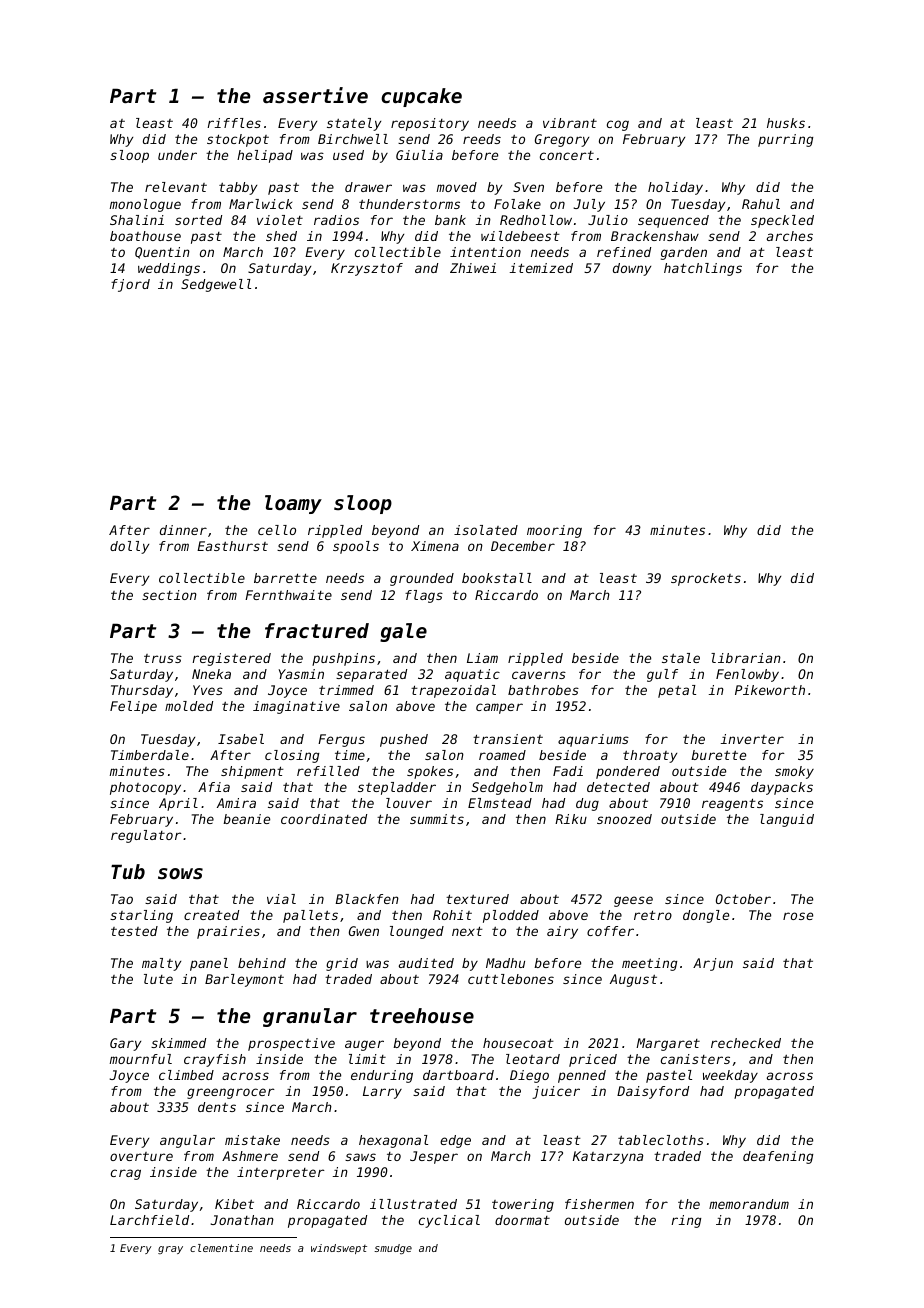 The height and width of the page is (1308, 924). What do you see at coordinates (473, 268) in the page?
I see `Zhiwei` at bounding box center [473, 268].
